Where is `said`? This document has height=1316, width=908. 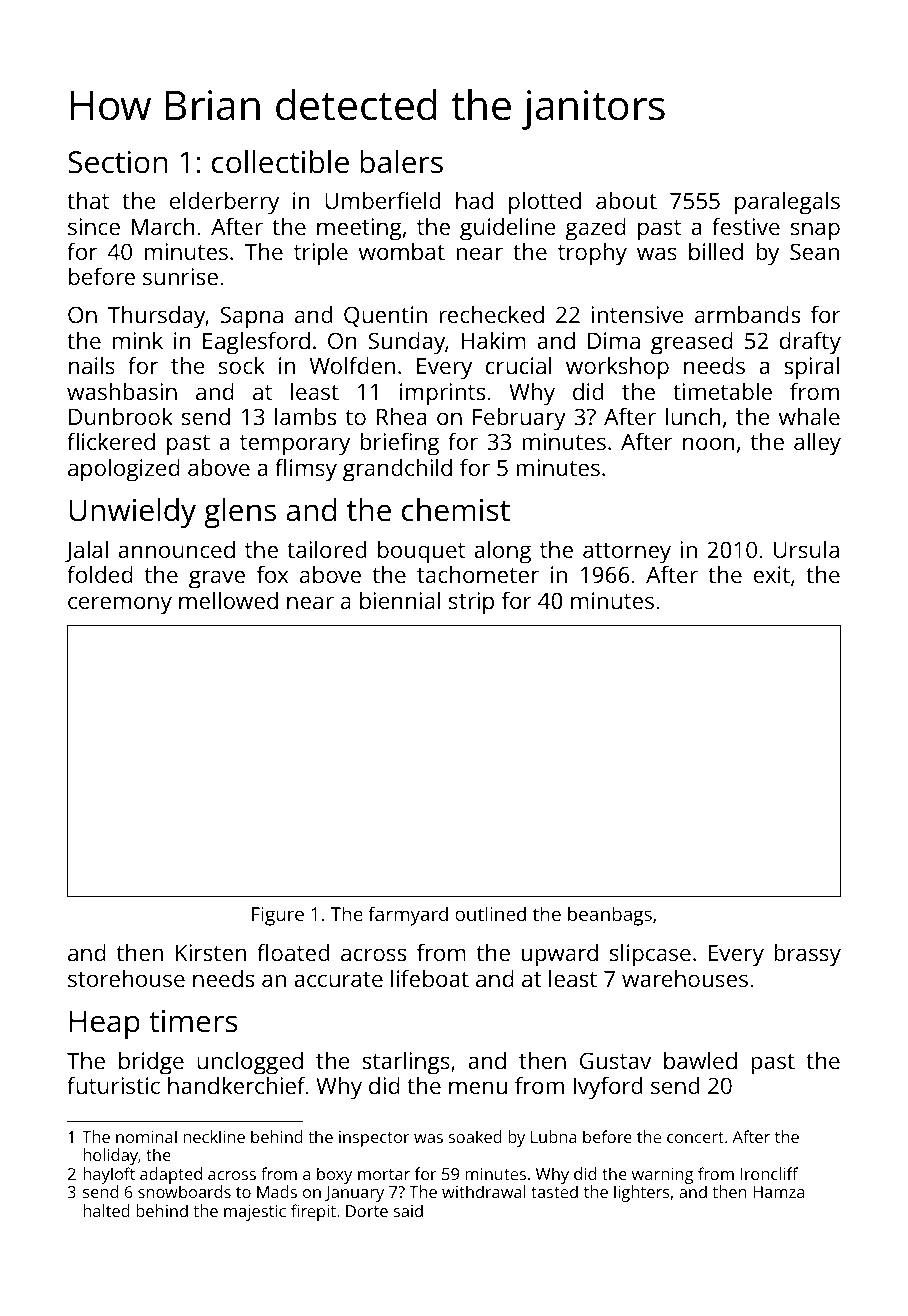 said is located at coordinates (408, 1210).
